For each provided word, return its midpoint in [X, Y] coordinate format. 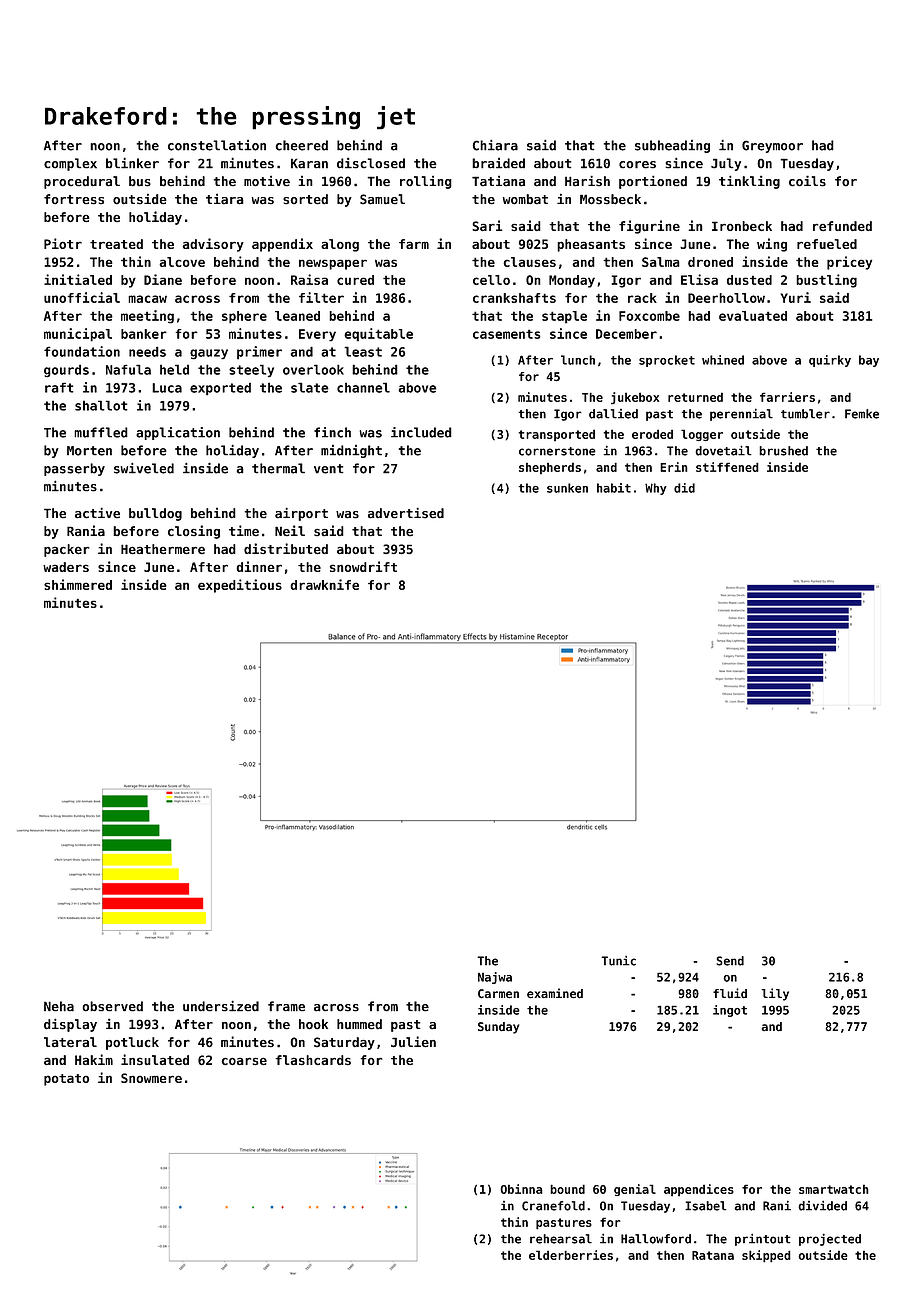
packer [67, 550]
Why [656, 489]
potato [66, 1080]
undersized [221, 1006]
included [421, 432]
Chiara [495, 145]
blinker [132, 163]
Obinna [522, 1189]
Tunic [618, 961]
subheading [672, 146]
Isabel [706, 1206]
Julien [413, 1041]
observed [112, 1006]
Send [730, 961]
